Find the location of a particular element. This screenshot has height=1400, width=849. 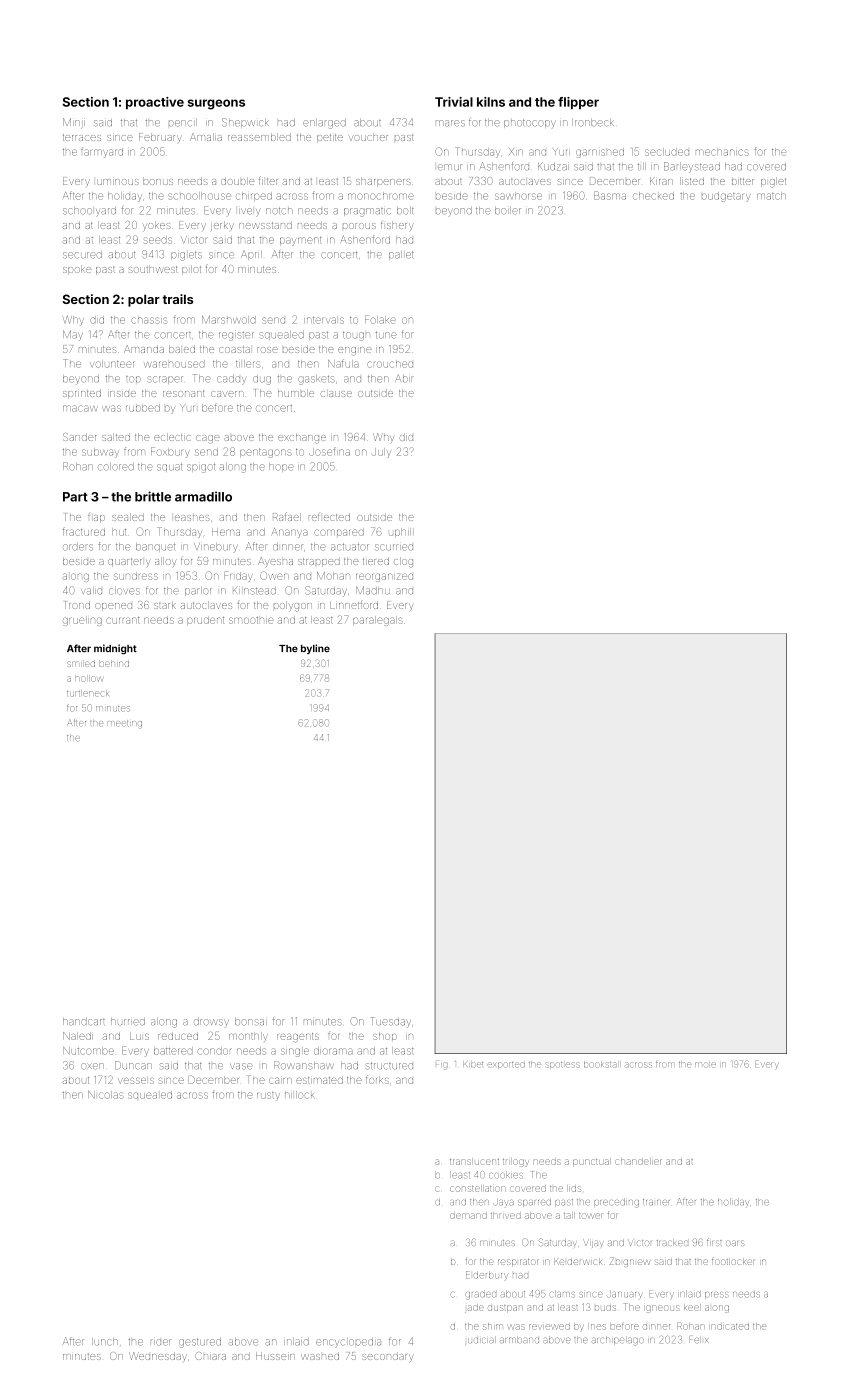

meeting is located at coordinates (125, 724).
